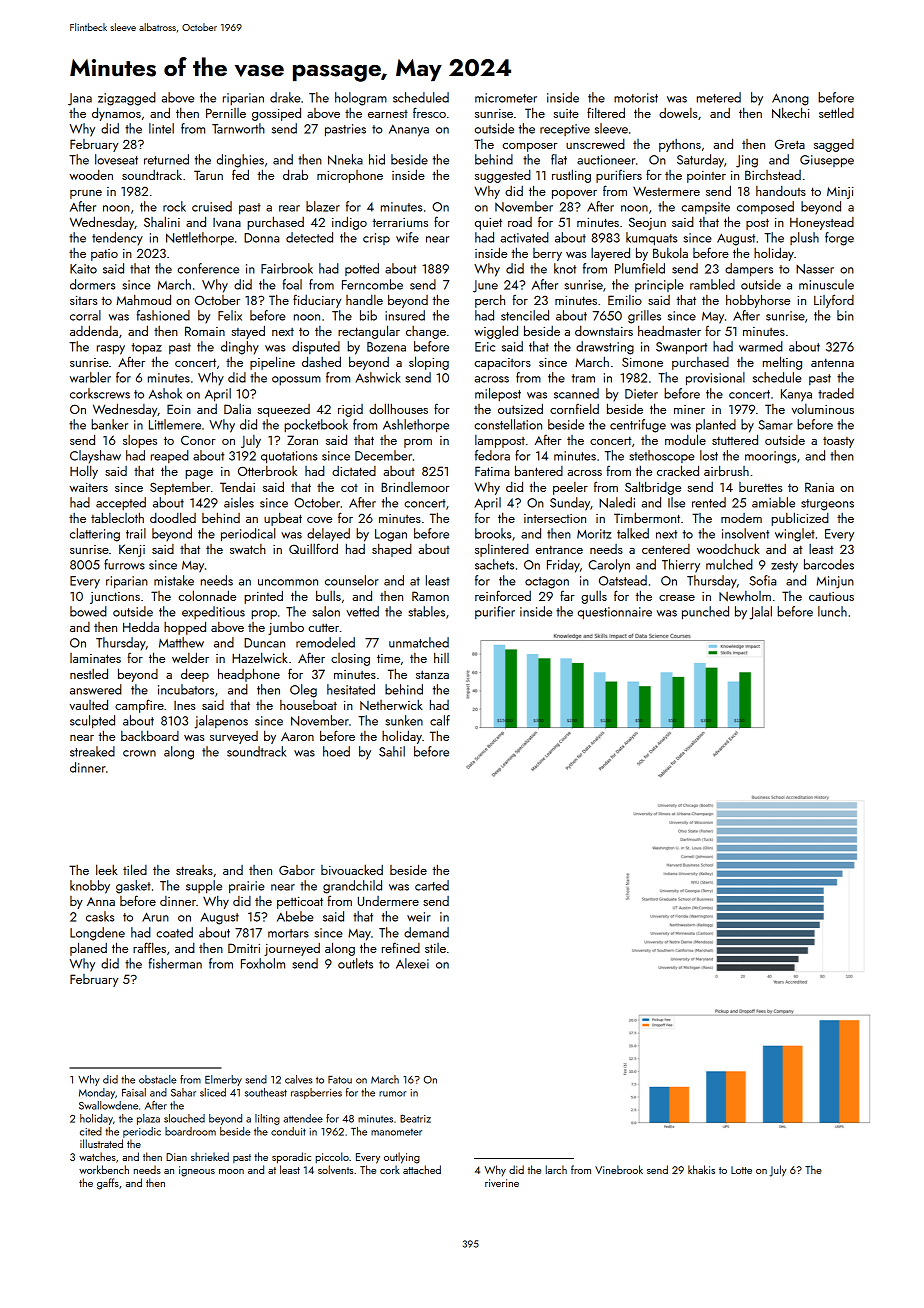 Image resolution: width=924 pixels, height=1308 pixels. What do you see at coordinates (386, 347) in the document?
I see `Bozena` at bounding box center [386, 347].
